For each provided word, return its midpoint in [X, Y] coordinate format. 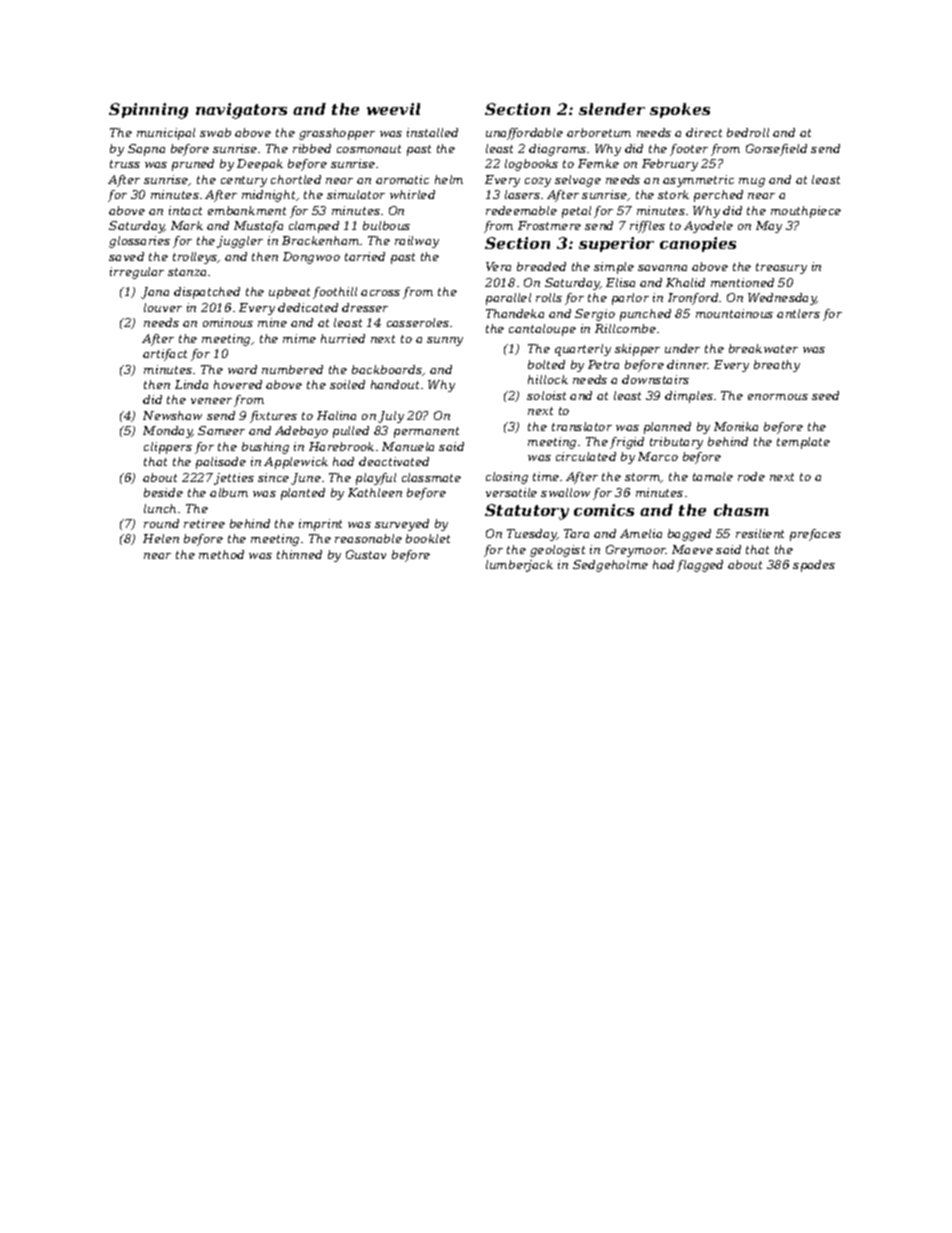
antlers [798, 313]
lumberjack [519, 566]
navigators [241, 111]
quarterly [583, 350]
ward [242, 369]
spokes [680, 110]
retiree [204, 523]
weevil [393, 109]
